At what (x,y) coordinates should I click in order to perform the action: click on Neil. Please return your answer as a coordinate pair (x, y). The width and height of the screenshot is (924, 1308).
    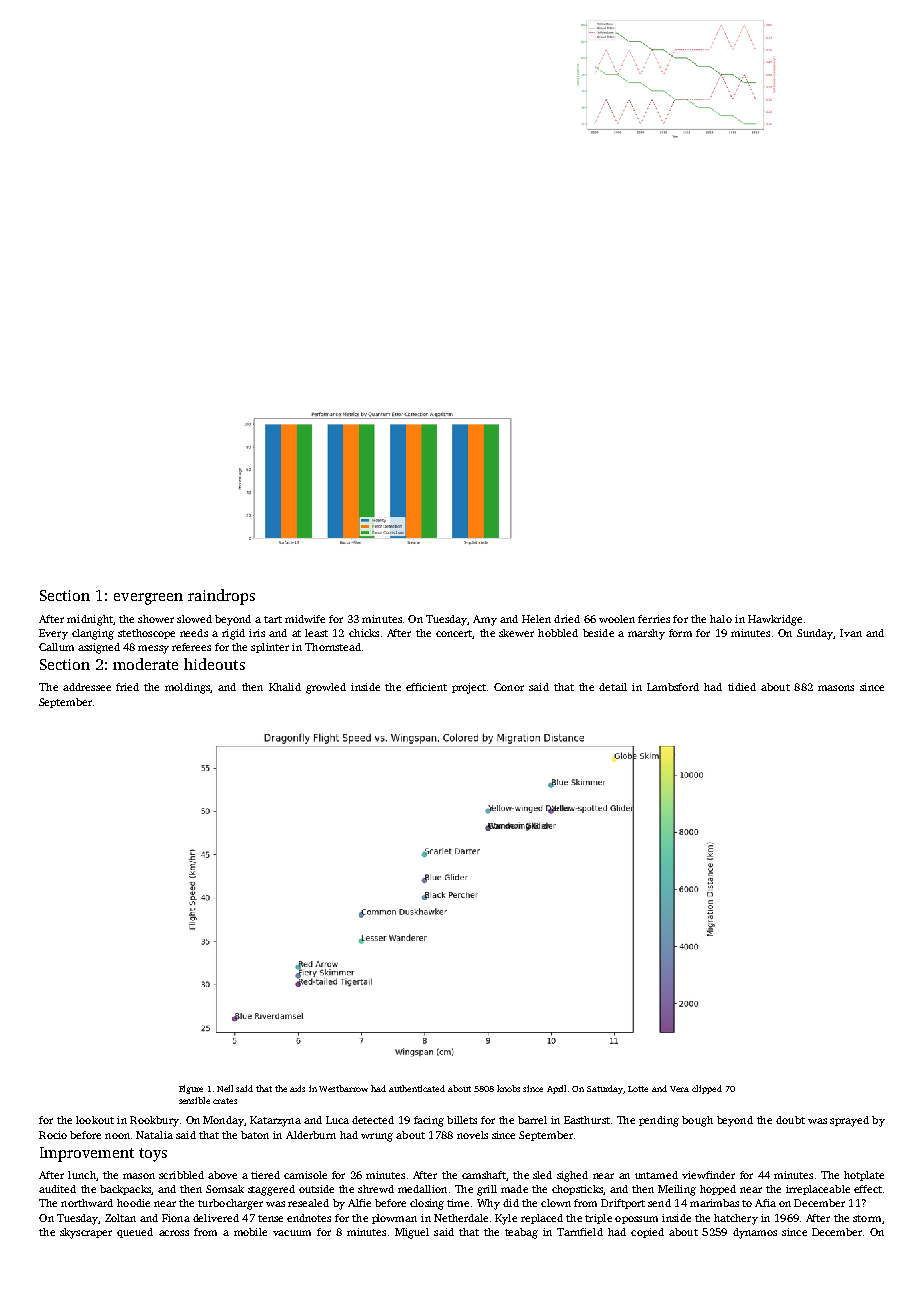
    Looking at the image, I should click on (225, 1088).
